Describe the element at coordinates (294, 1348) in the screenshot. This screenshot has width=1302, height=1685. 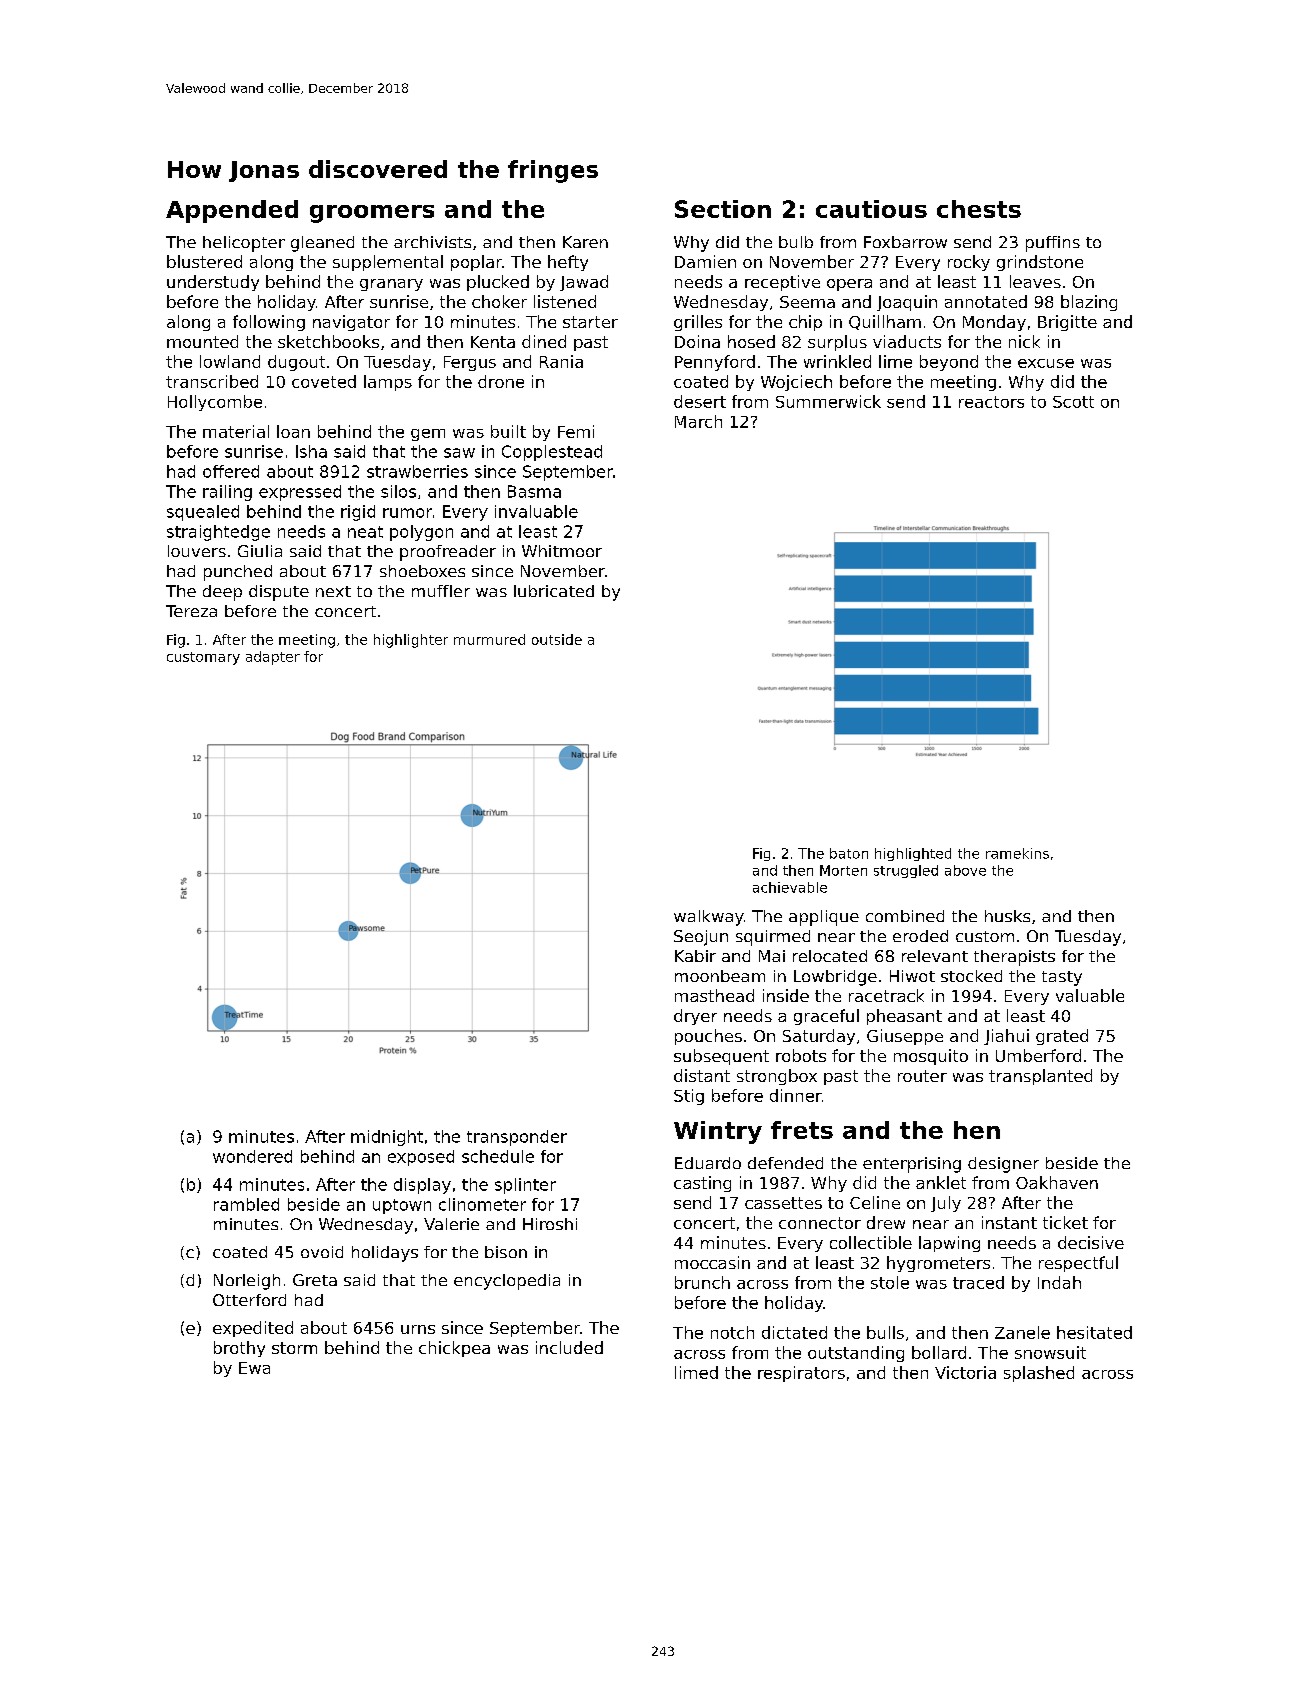
I see `storm` at that location.
